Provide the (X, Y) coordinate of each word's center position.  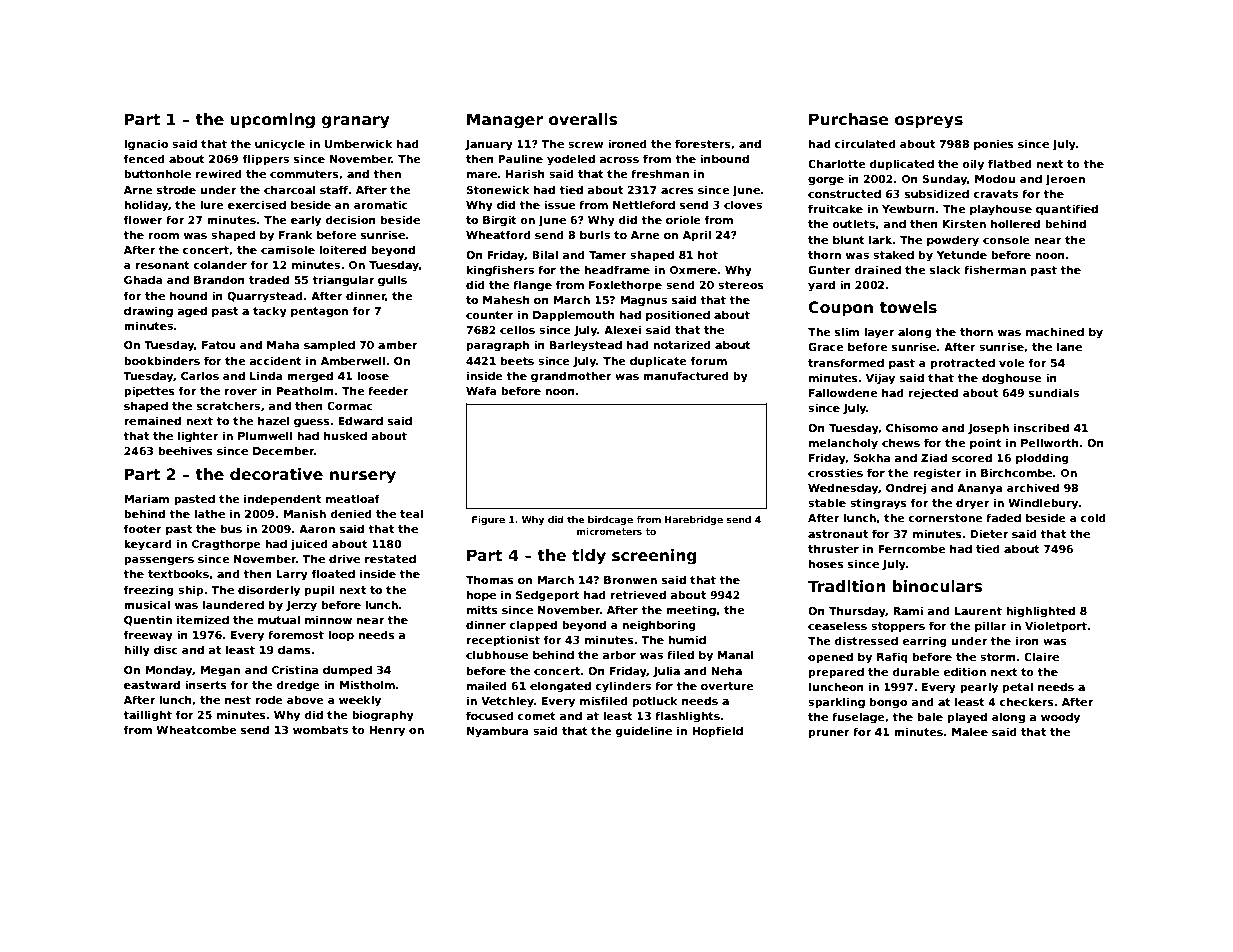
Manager (505, 121)
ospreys (929, 122)
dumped (347, 670)
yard (821, 286)
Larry (292, 575)
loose (373, 375)
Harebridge (694, 520)
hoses (826, 563)
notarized (682, 344)
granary (355, 122)
